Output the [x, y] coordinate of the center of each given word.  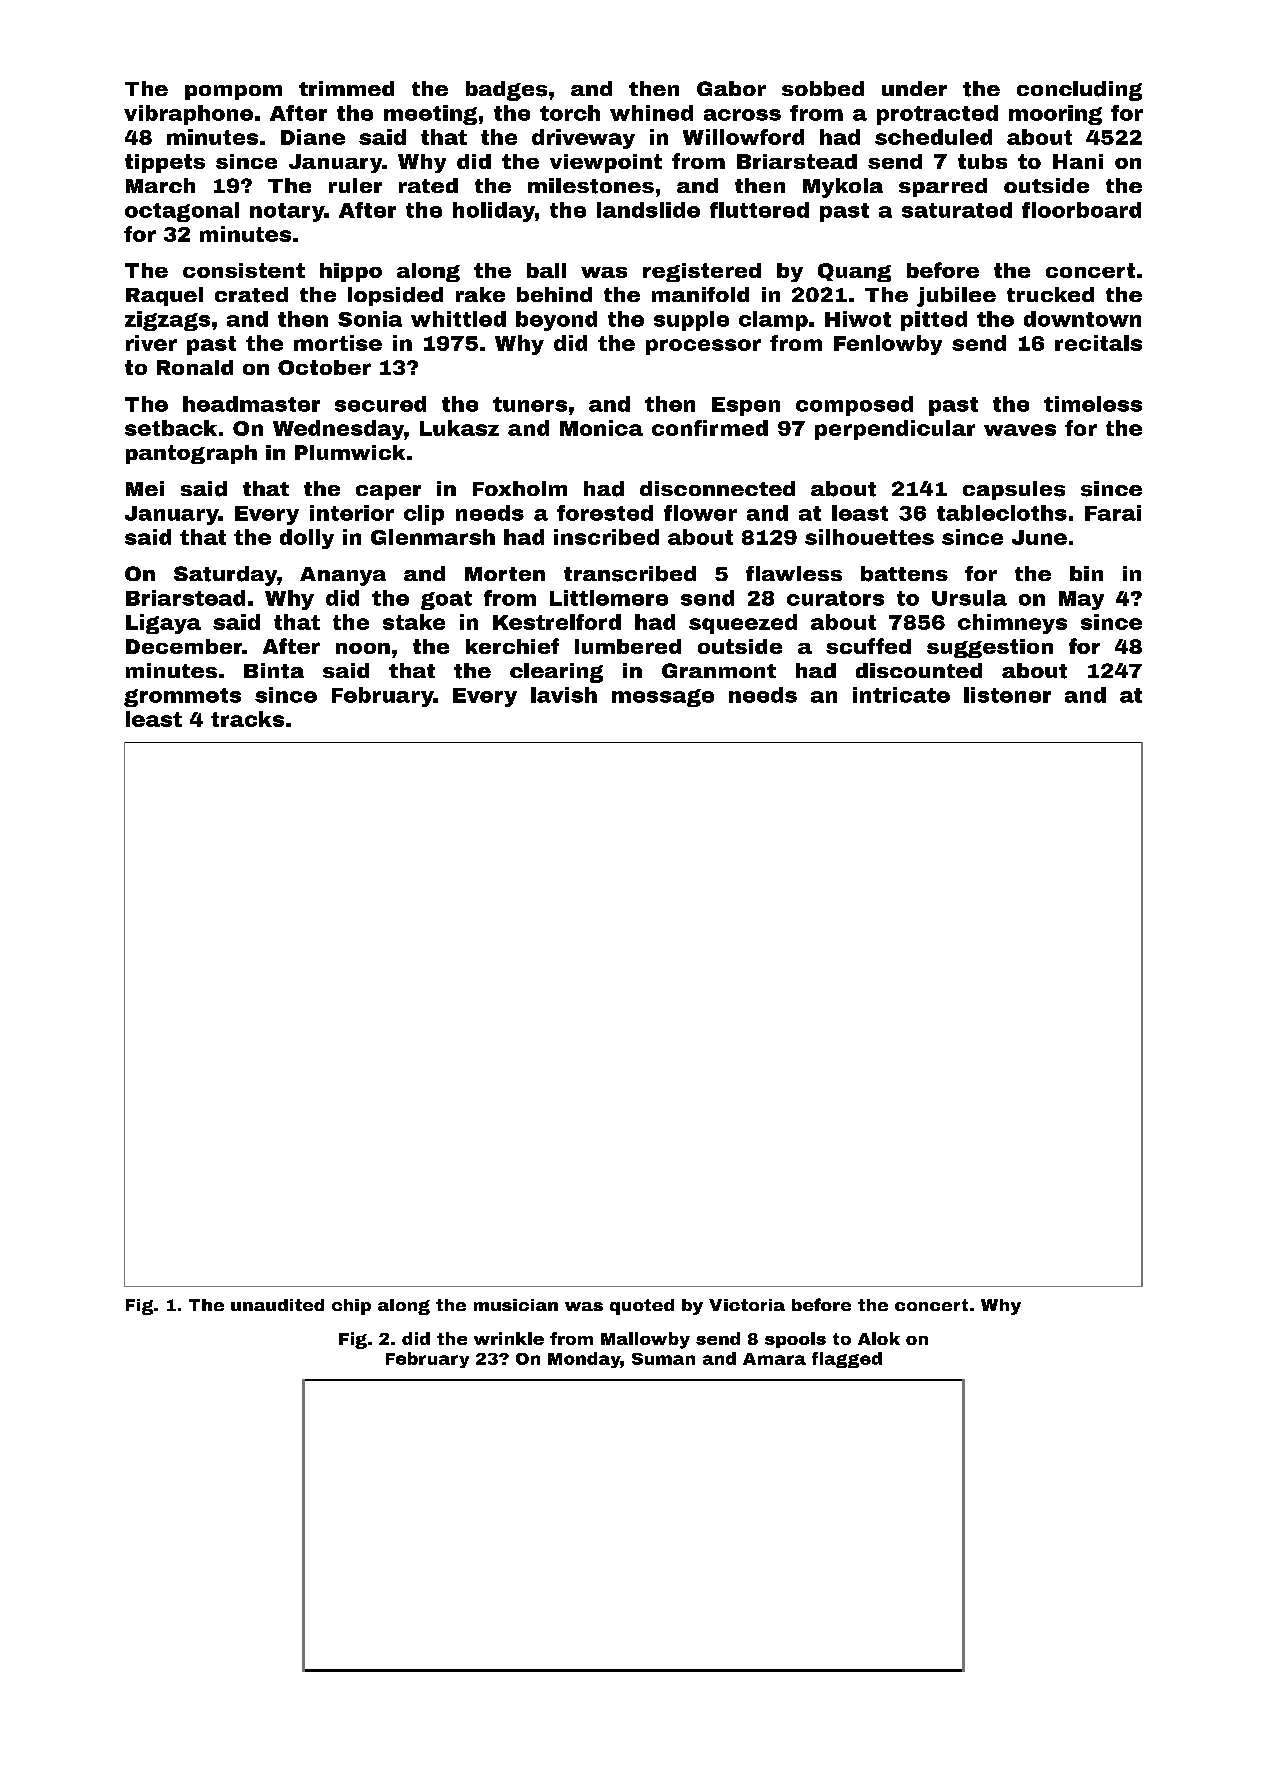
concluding [1079, 91]
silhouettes [869, 537]
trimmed [346, 88]
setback [171, 428]
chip [351, 1307]
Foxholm [520, 488]
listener [1007, 695]
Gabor [731, 88]
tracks [247, 719]
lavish [564, 695]
